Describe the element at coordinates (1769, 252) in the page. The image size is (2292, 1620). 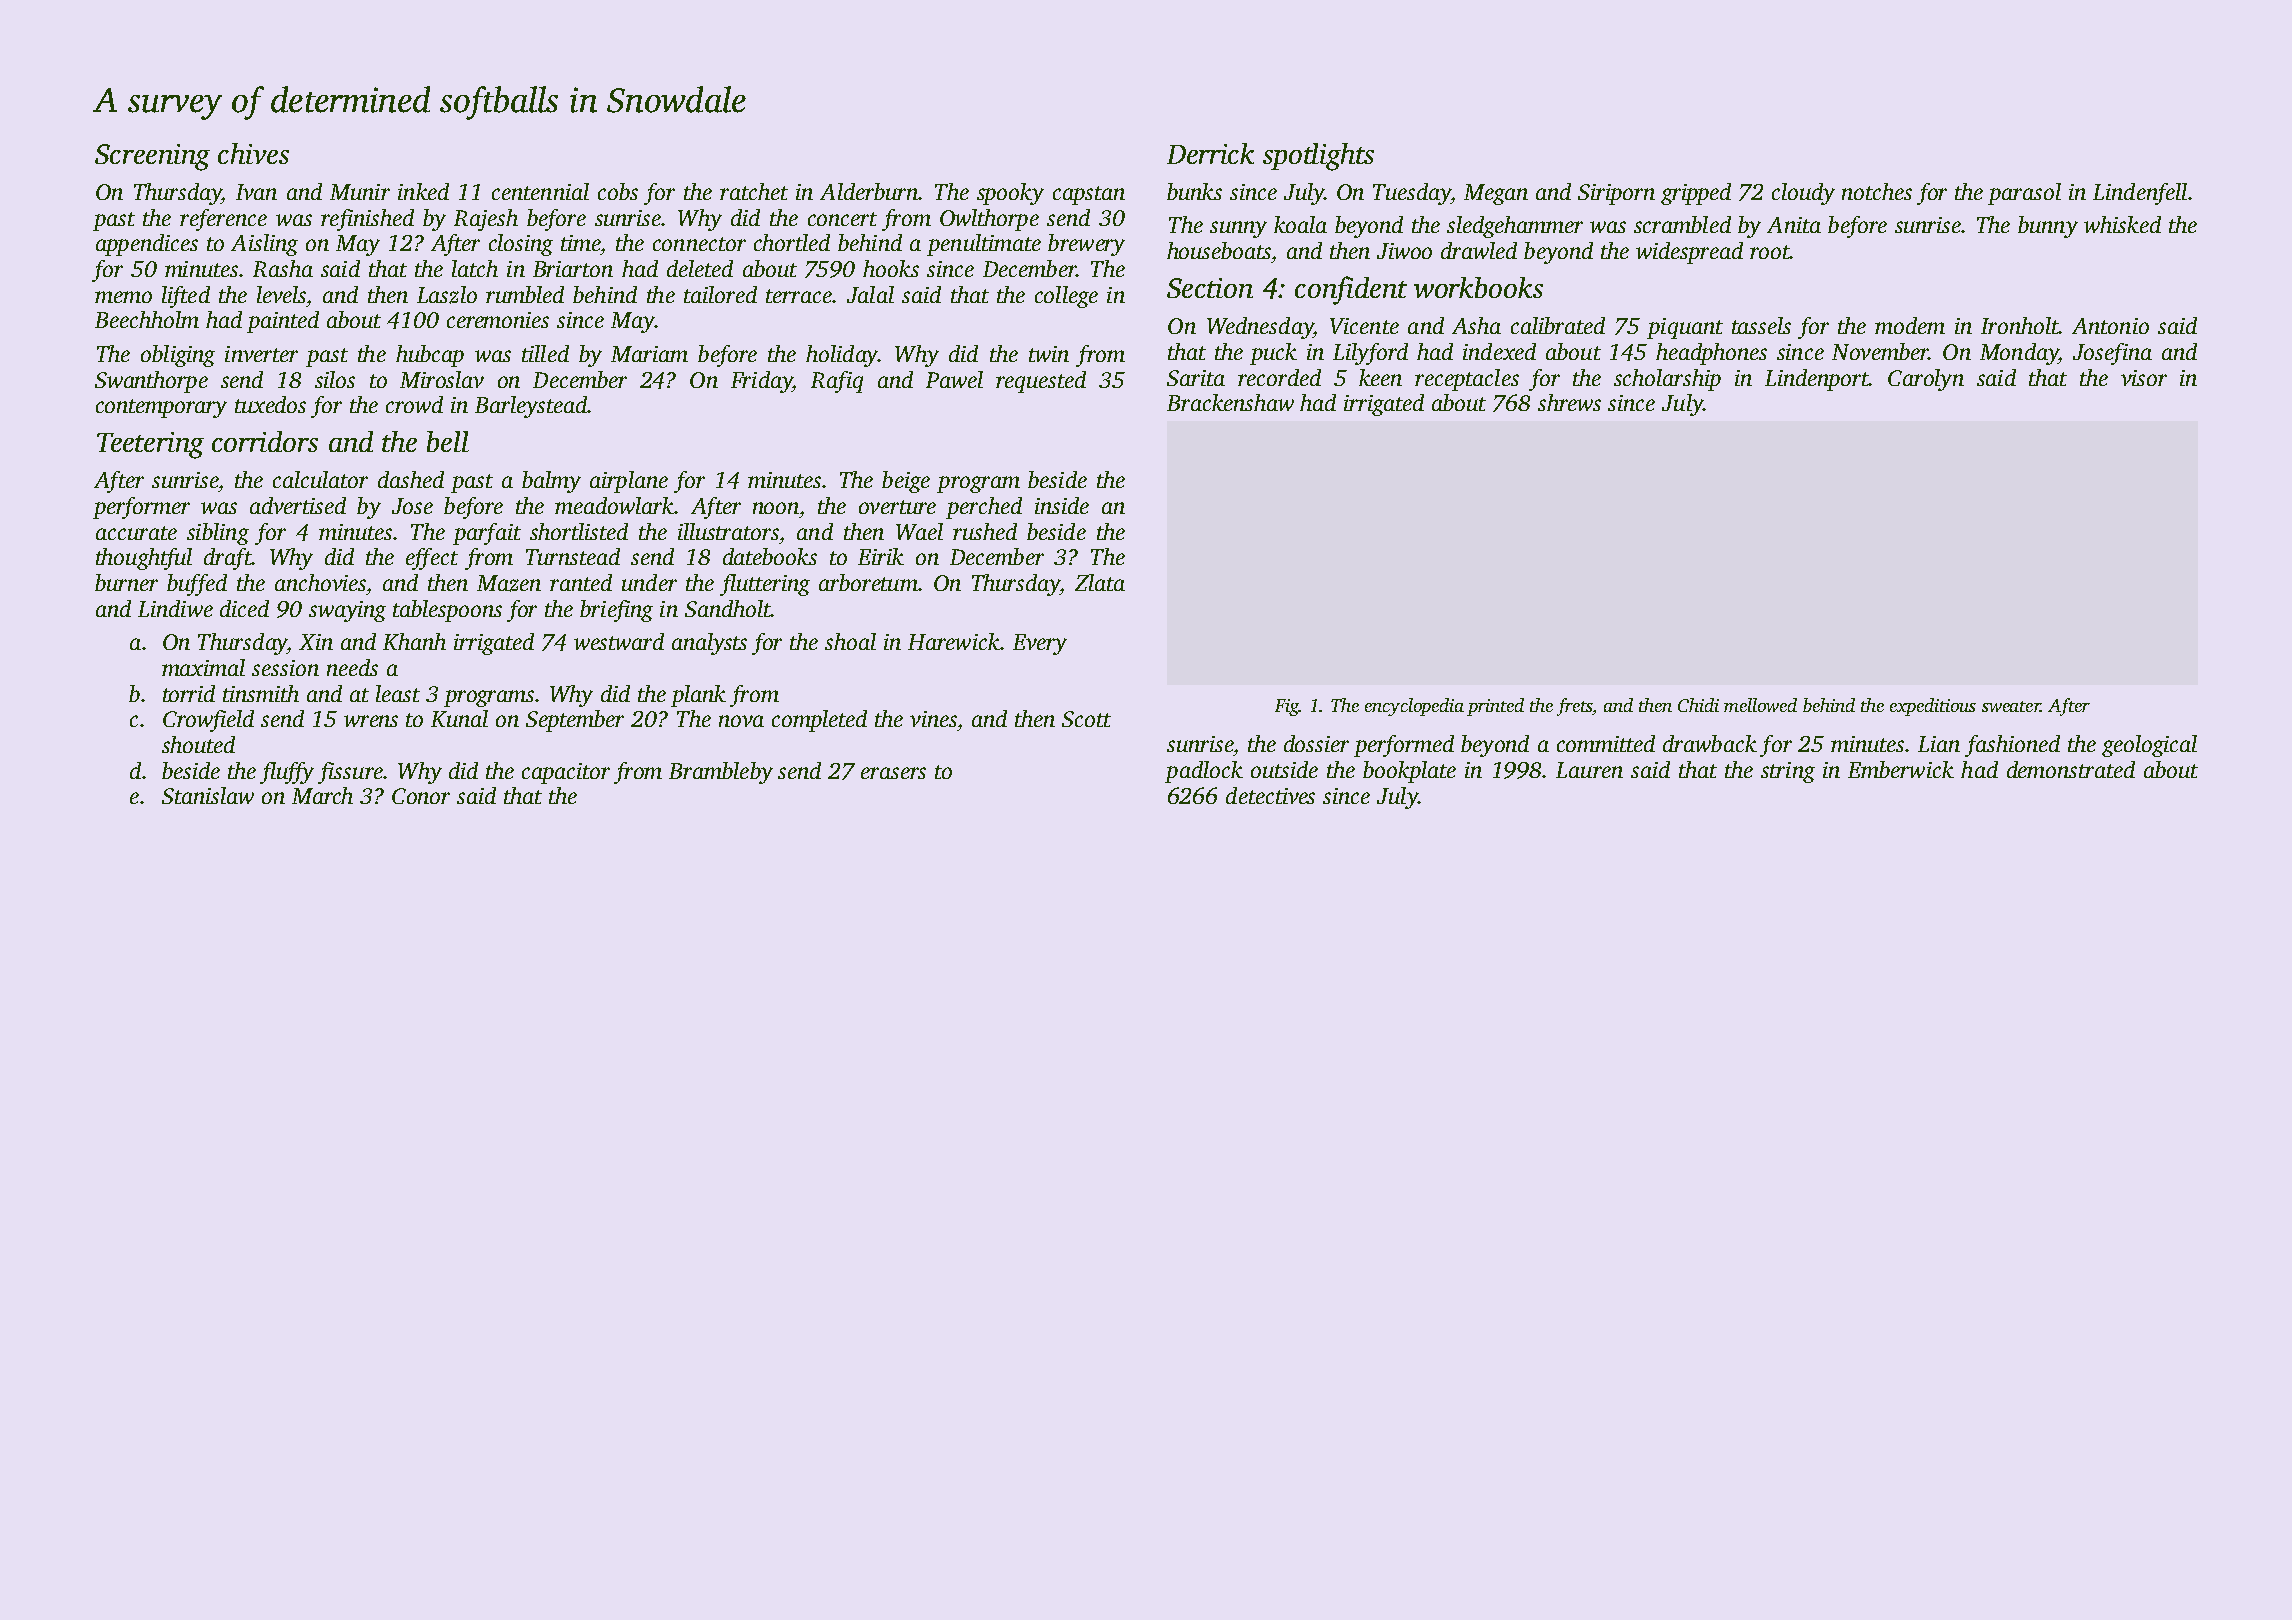
I see `root` at that location.
